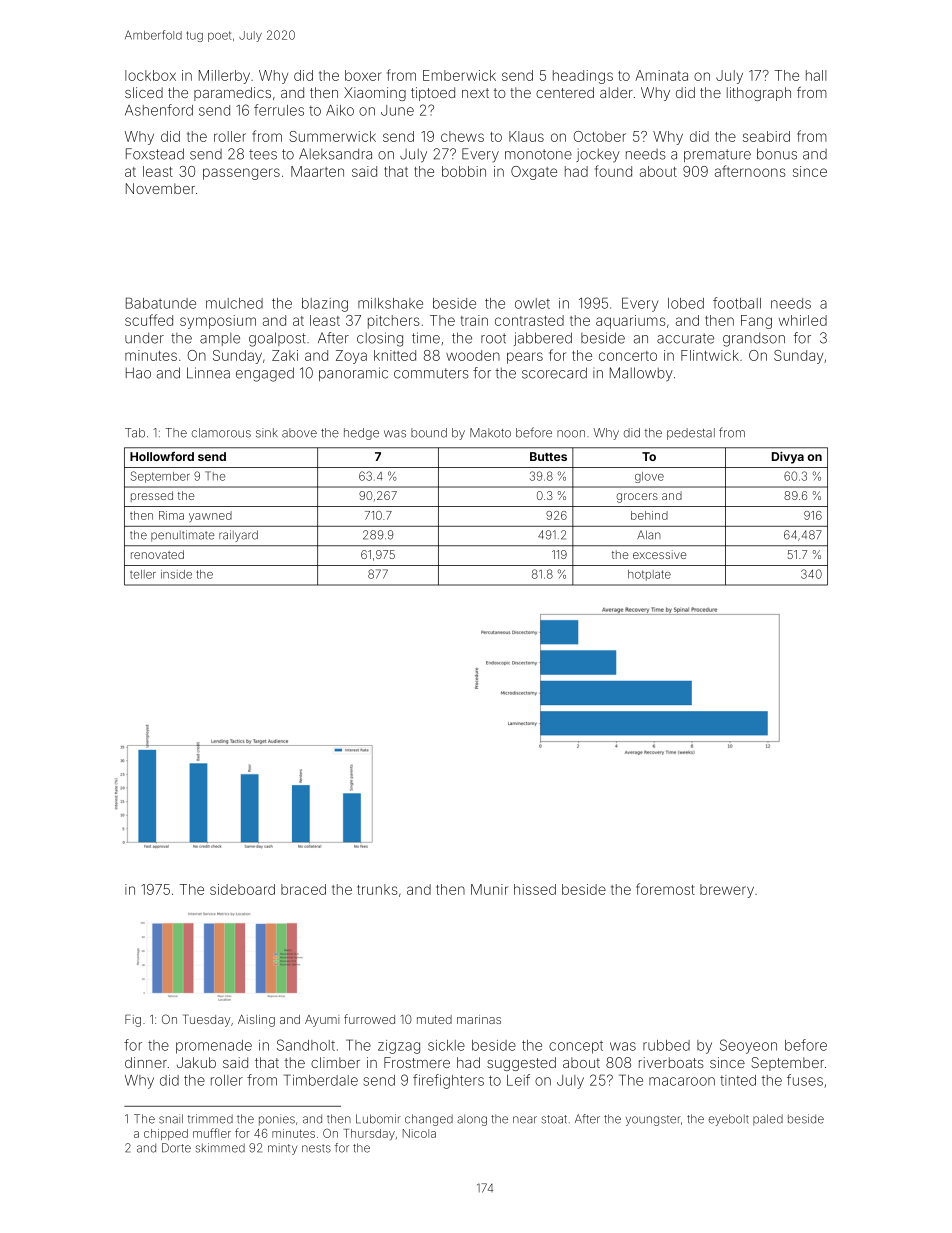 Image resolution: width=952 pixels, height=1233 pixels. What do you see at coordinates (717, 155) in the page?
I see `premature` at bounding box center [717, 155].
